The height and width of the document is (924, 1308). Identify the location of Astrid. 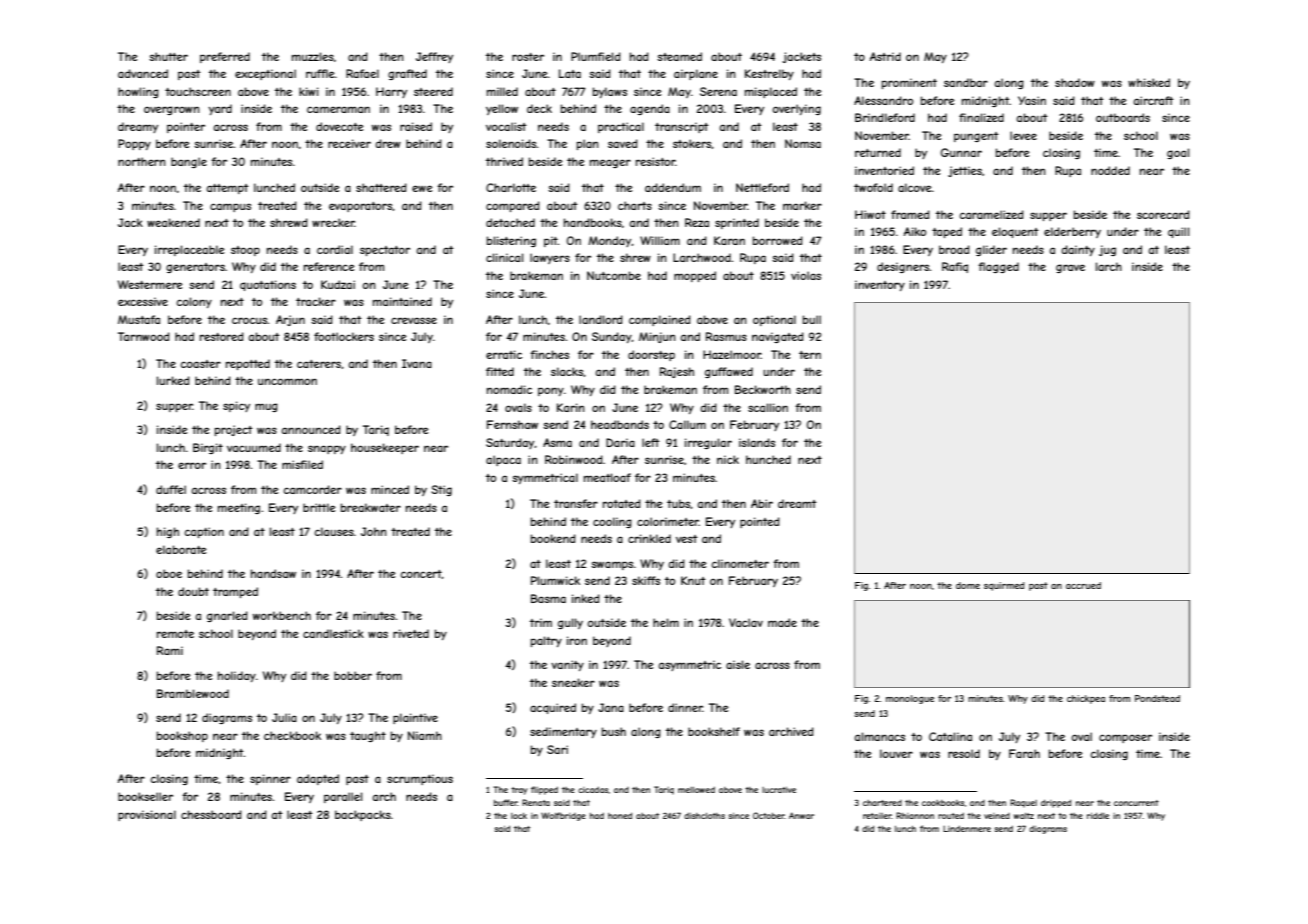
(885, 56).
